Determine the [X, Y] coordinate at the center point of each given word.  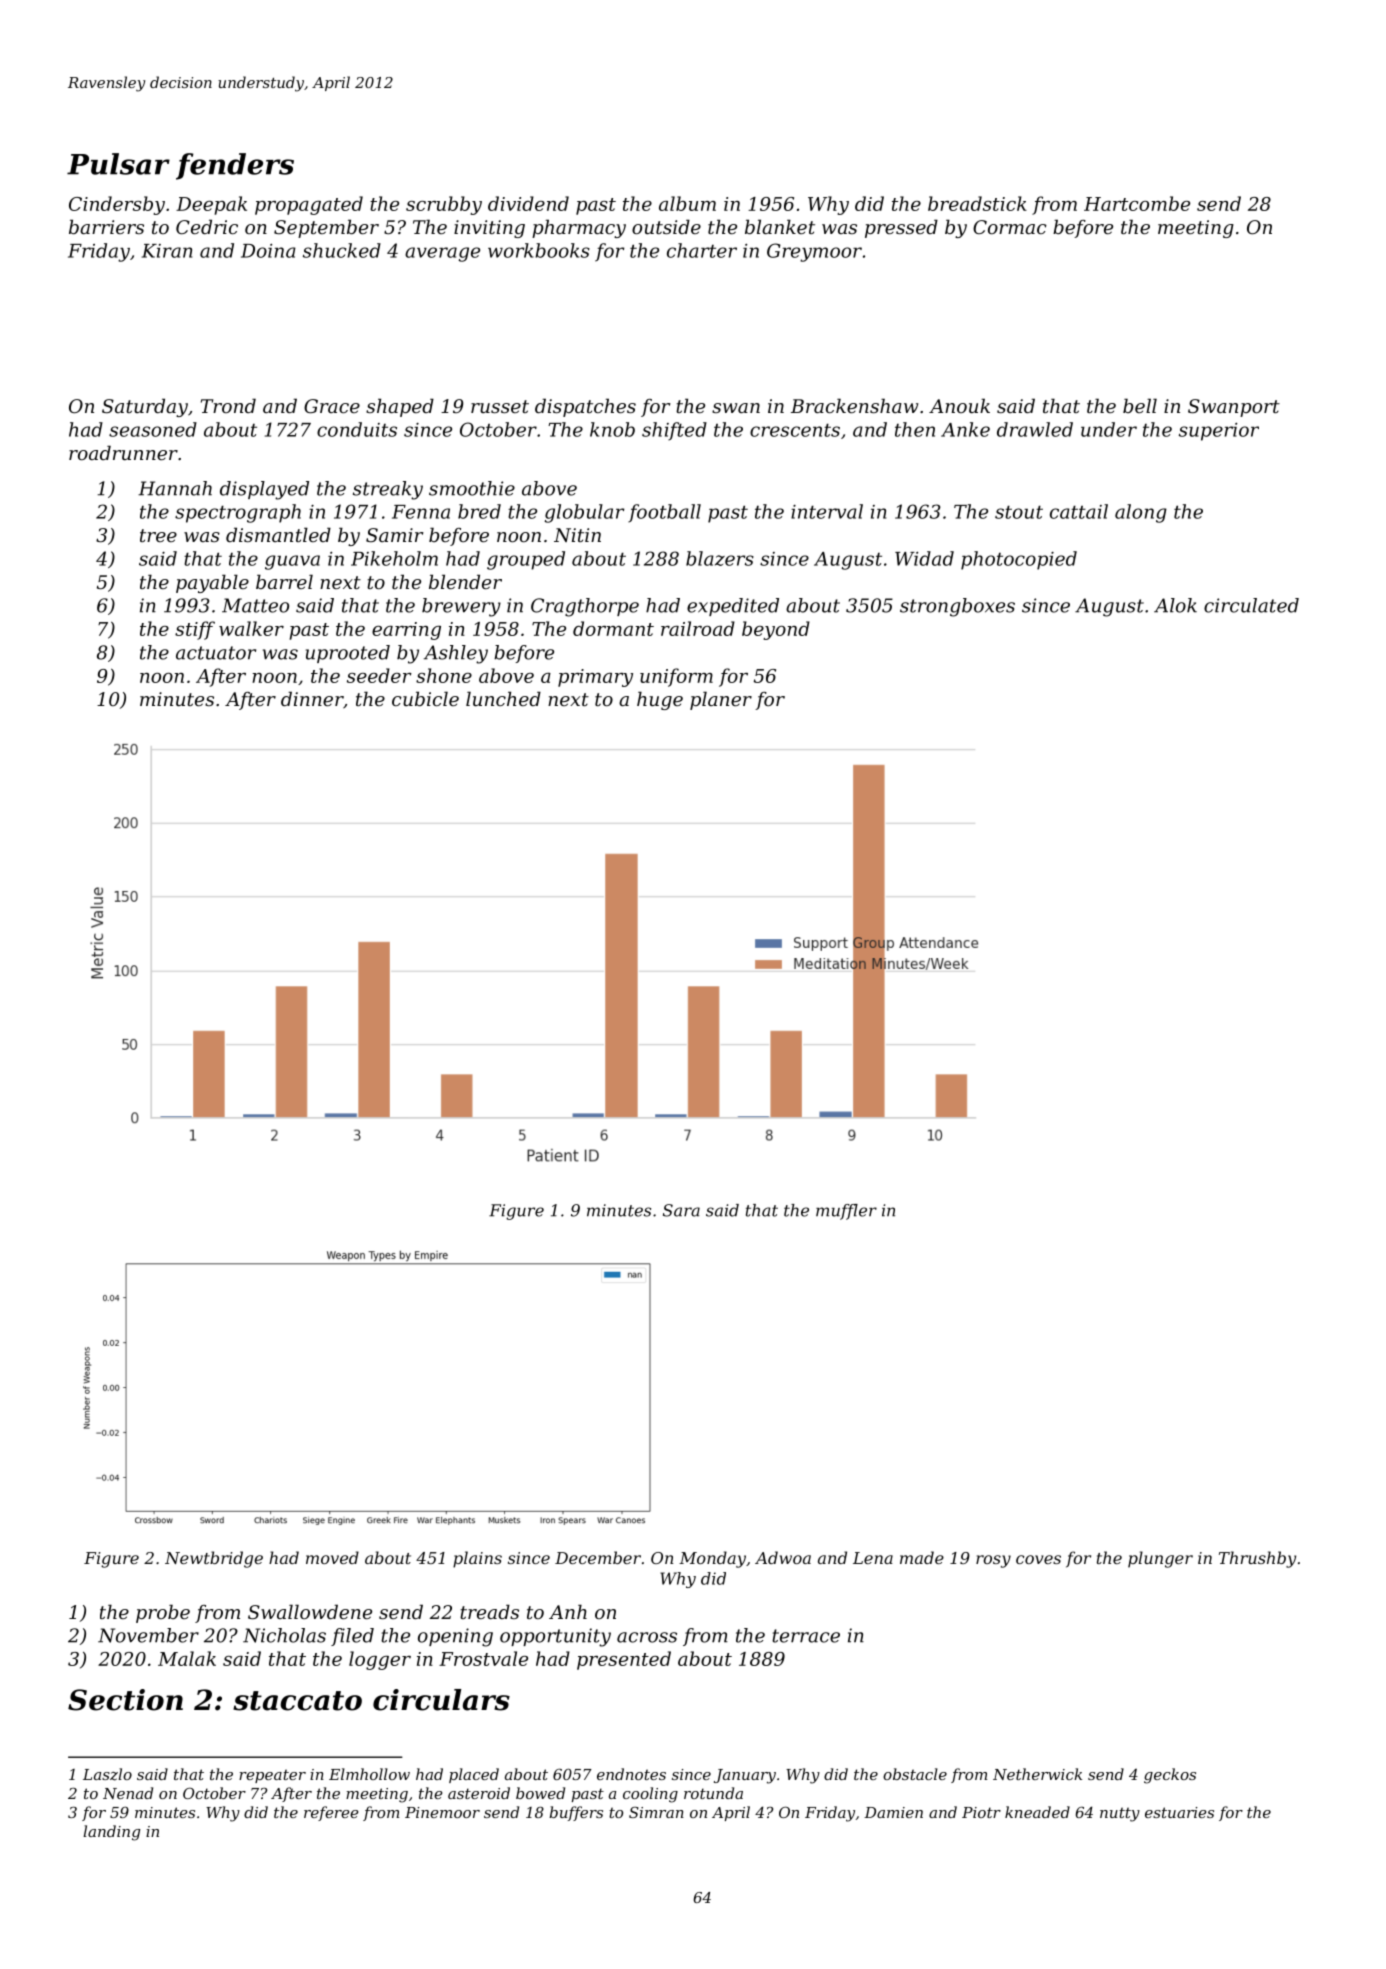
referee [331, 1813]
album [687, 203]
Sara [681, 1210]
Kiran [167, 251]
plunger [1160, 1559]
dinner [312, 700]
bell [1140, 405]
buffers [576, 1813]
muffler [846, 1212]
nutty [1120, 1814]
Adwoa [783, 1557]
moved [332, 1557]
